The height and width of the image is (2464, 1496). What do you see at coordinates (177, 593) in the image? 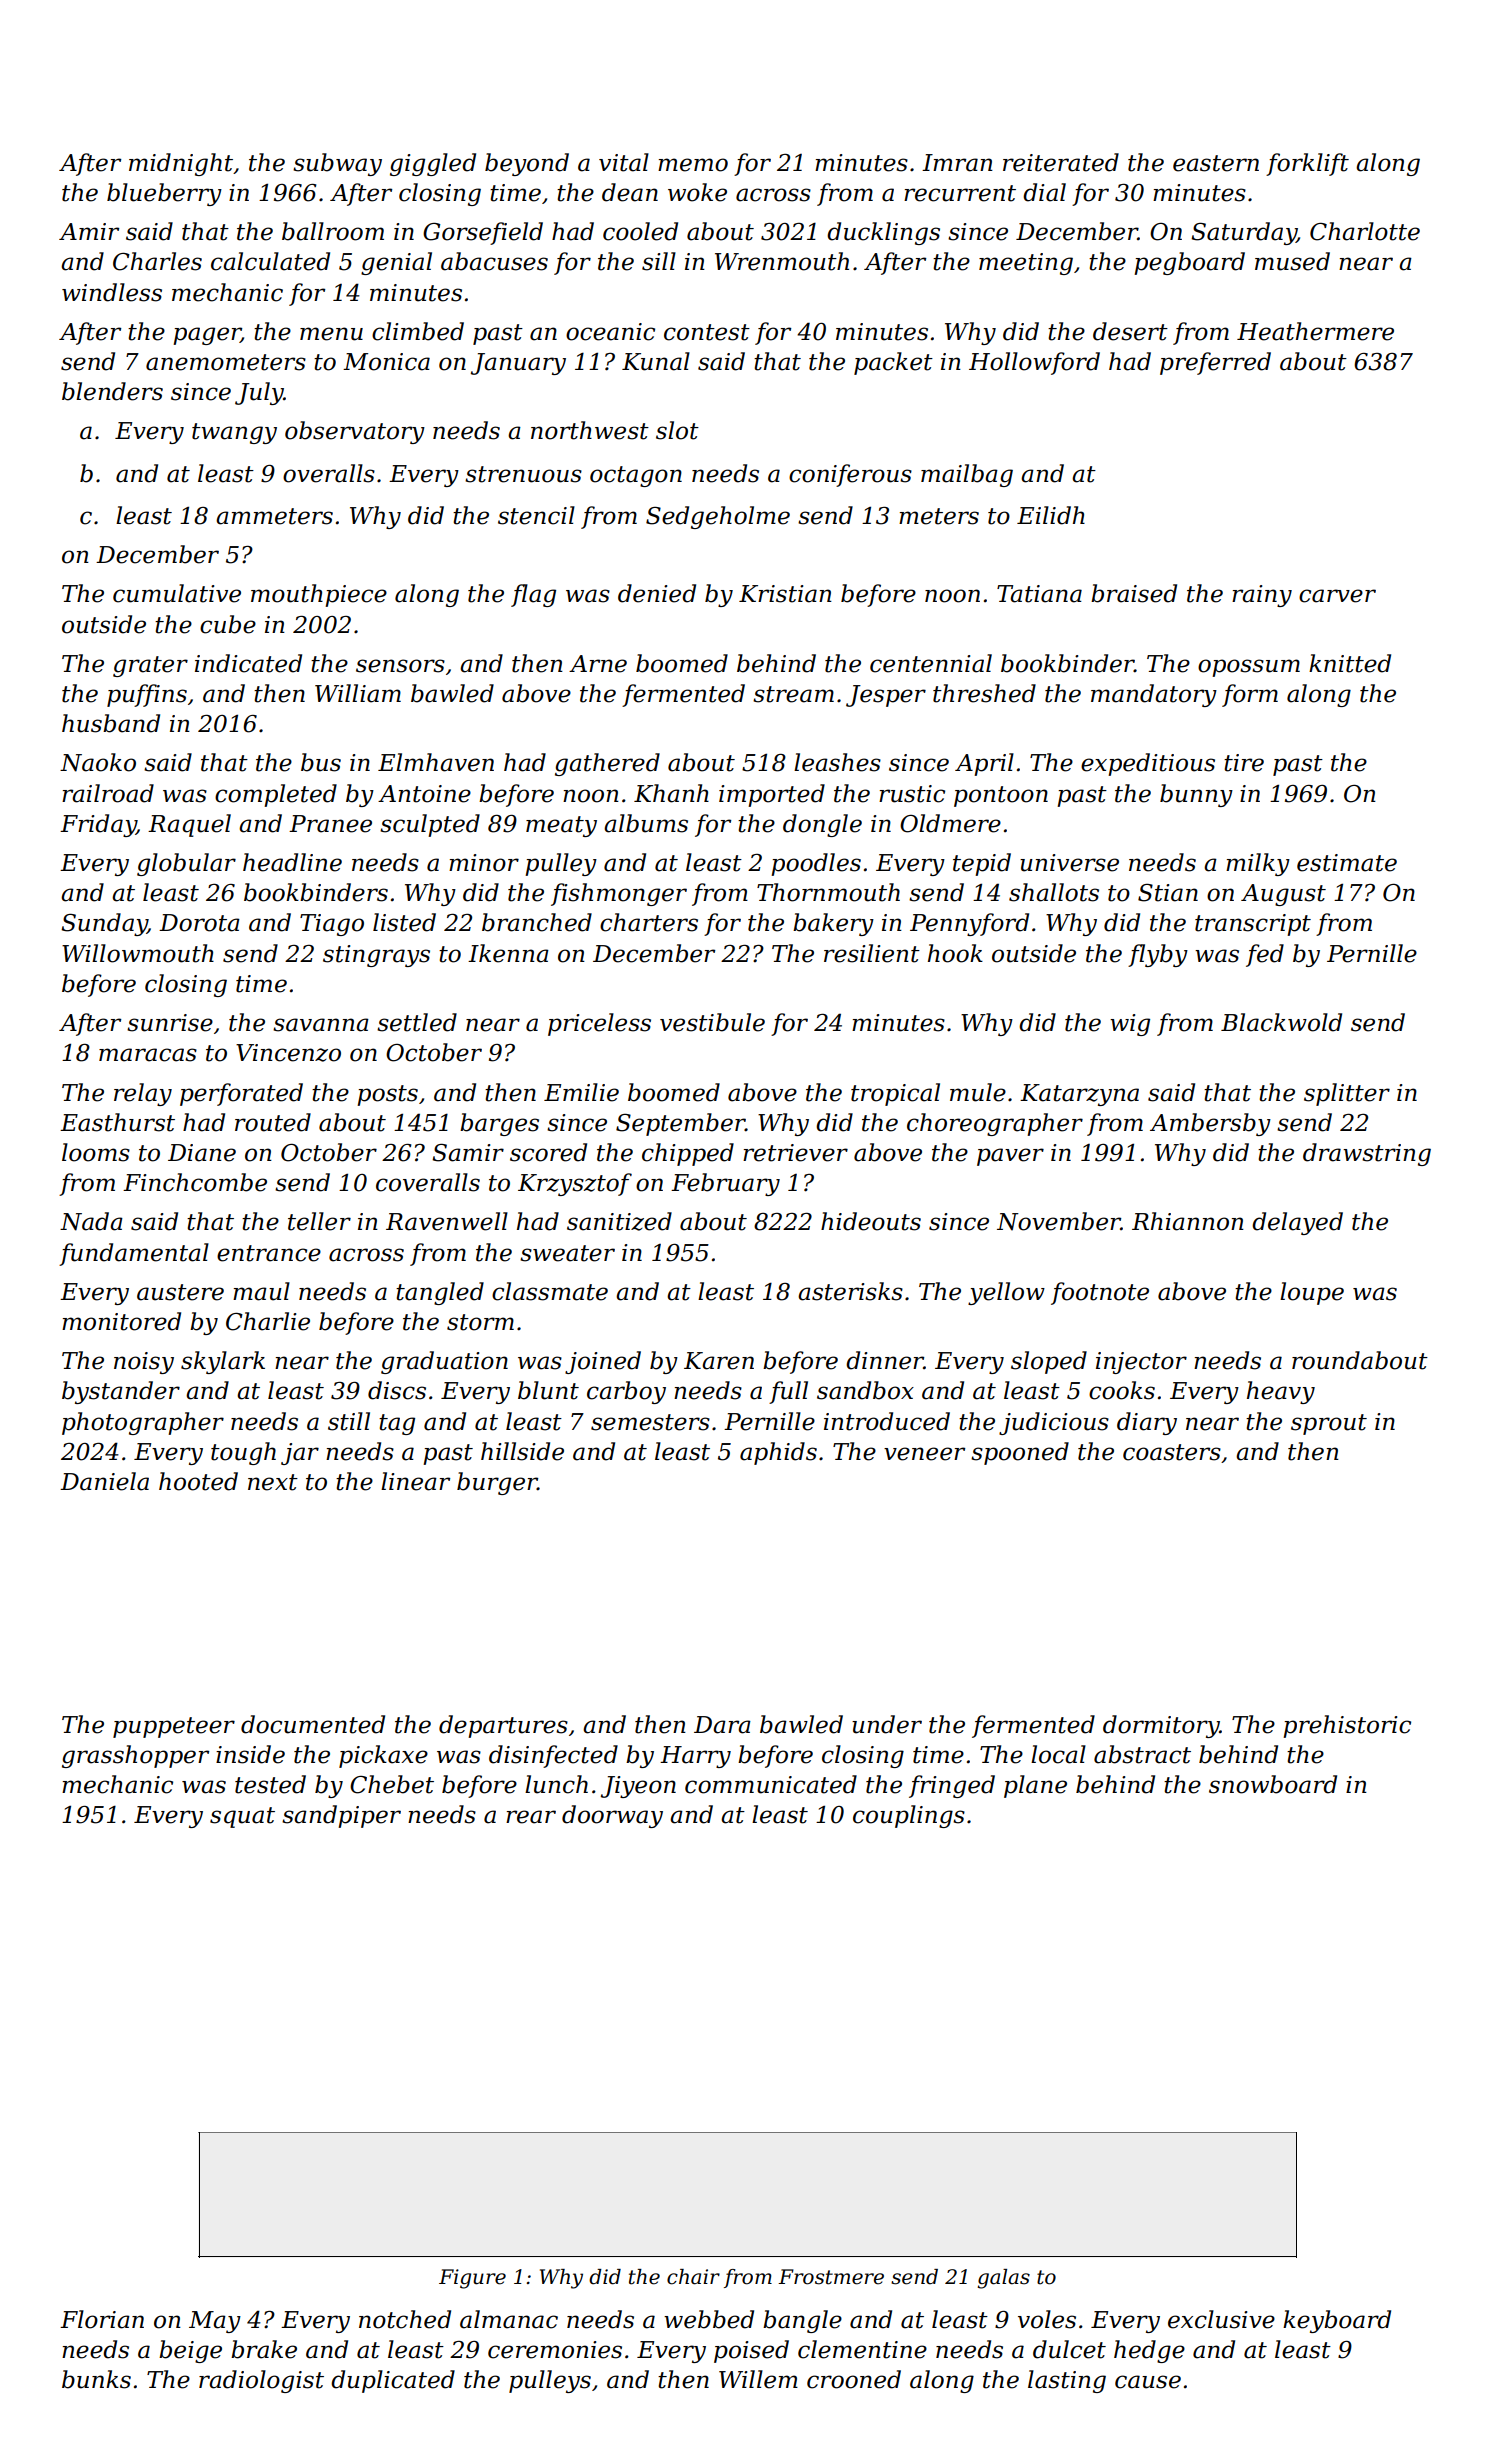
I see `cumulative` at bounding box center [177, 593].
